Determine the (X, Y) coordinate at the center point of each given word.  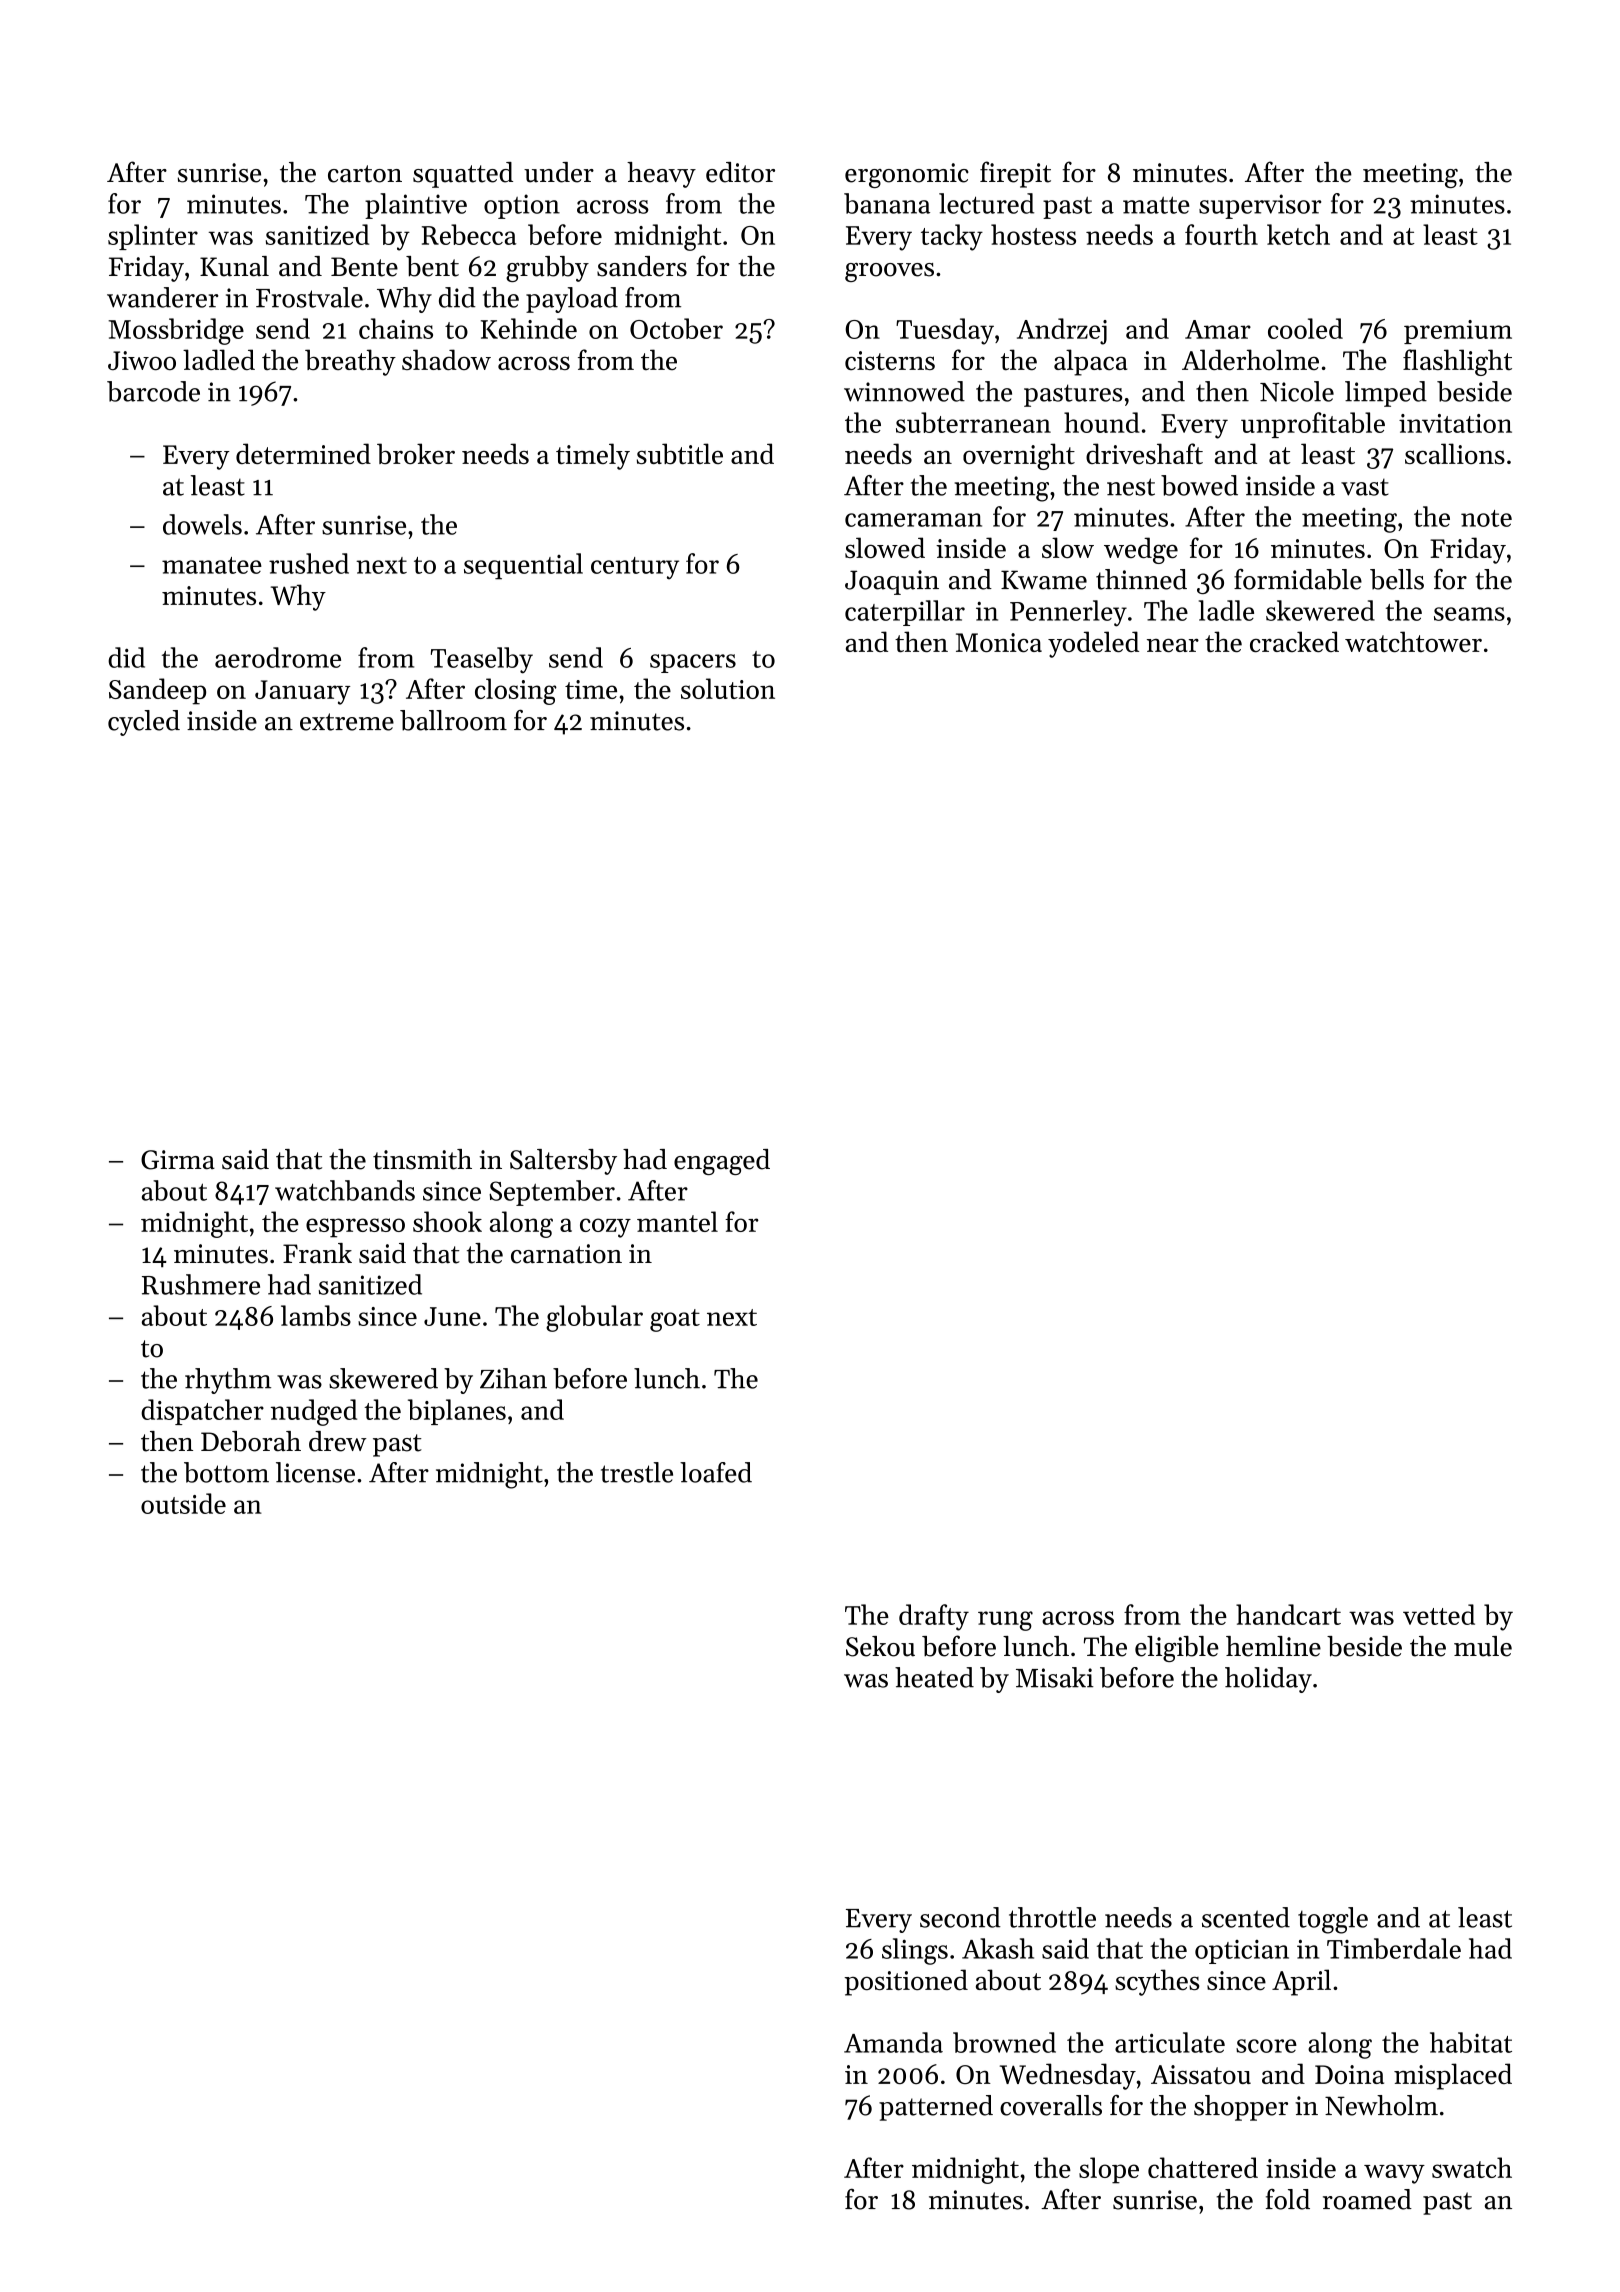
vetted (1439, 1614)
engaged (722, 1162)
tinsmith (422, 1159)
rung (1005, 1621)
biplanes (457, 1412)
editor (740, 172)
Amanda (893, 2042)
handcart (1288, 1614)
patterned (936, 2108)
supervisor (1260, 206)
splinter (153, 237)
